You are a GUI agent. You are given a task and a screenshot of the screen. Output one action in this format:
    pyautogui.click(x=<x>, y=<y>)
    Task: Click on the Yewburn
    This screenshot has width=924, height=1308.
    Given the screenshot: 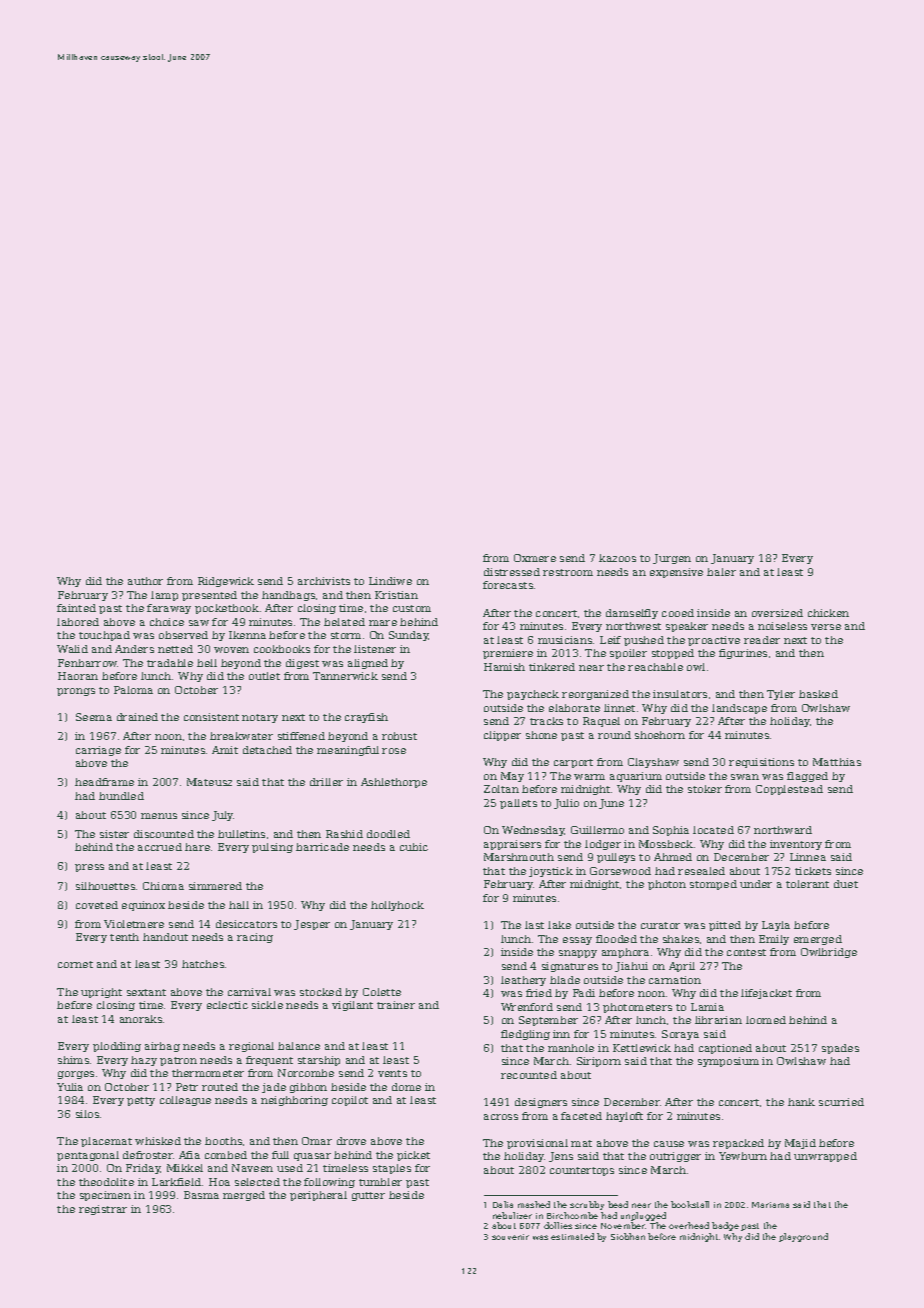 What is the action you would take?
    pyautogui.click(x=743, y=1156)
